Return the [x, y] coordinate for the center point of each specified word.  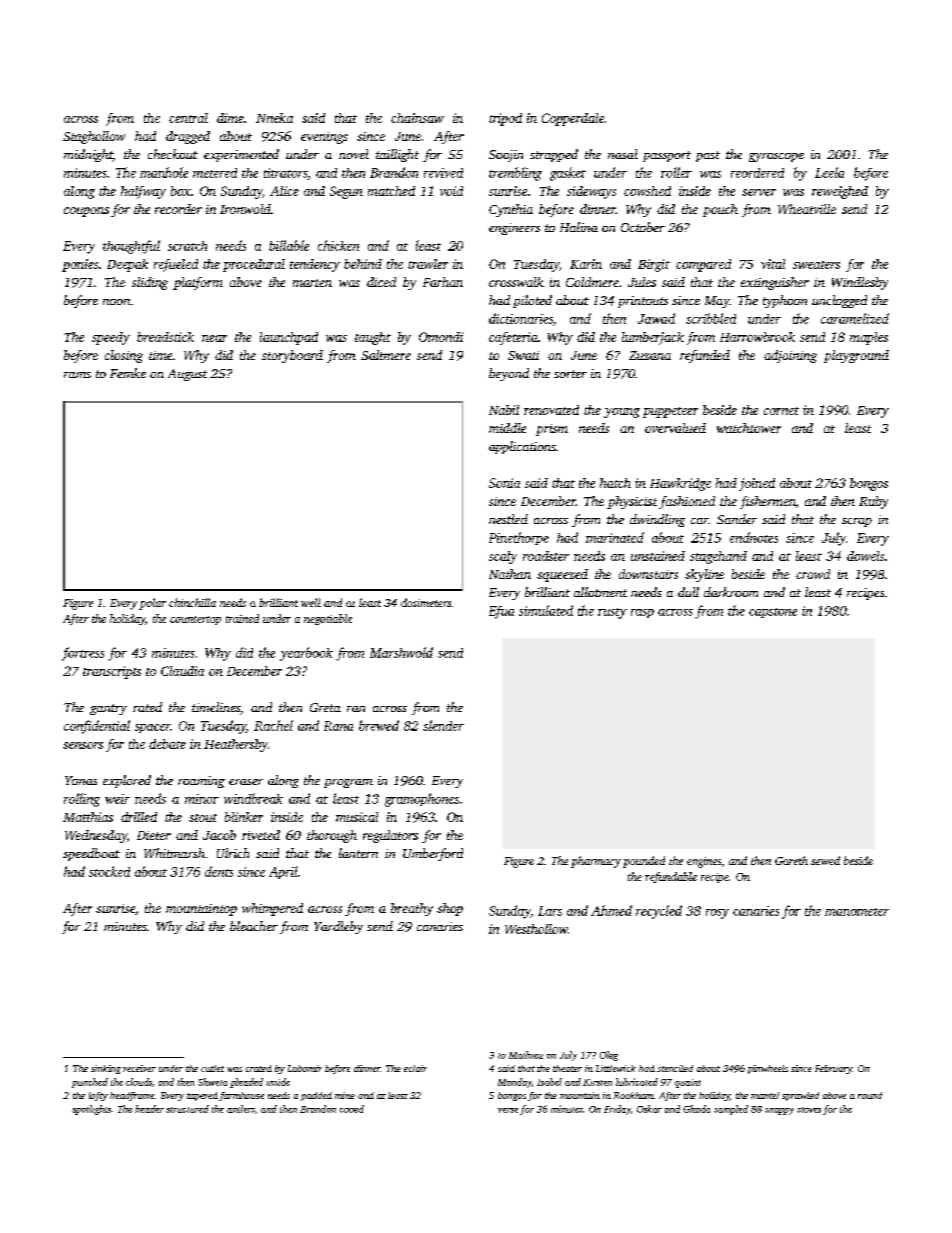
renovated [551, 410]
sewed [825, 860]
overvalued [675, 428]
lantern [358, 853]
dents [219, 871]
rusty [612, 613]
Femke [128, 373]
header [149, 1109]
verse [508, 1110]
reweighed [840, 192]
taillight [397, 155]
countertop [195, 620]
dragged [188, 137]
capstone [773, 613]
